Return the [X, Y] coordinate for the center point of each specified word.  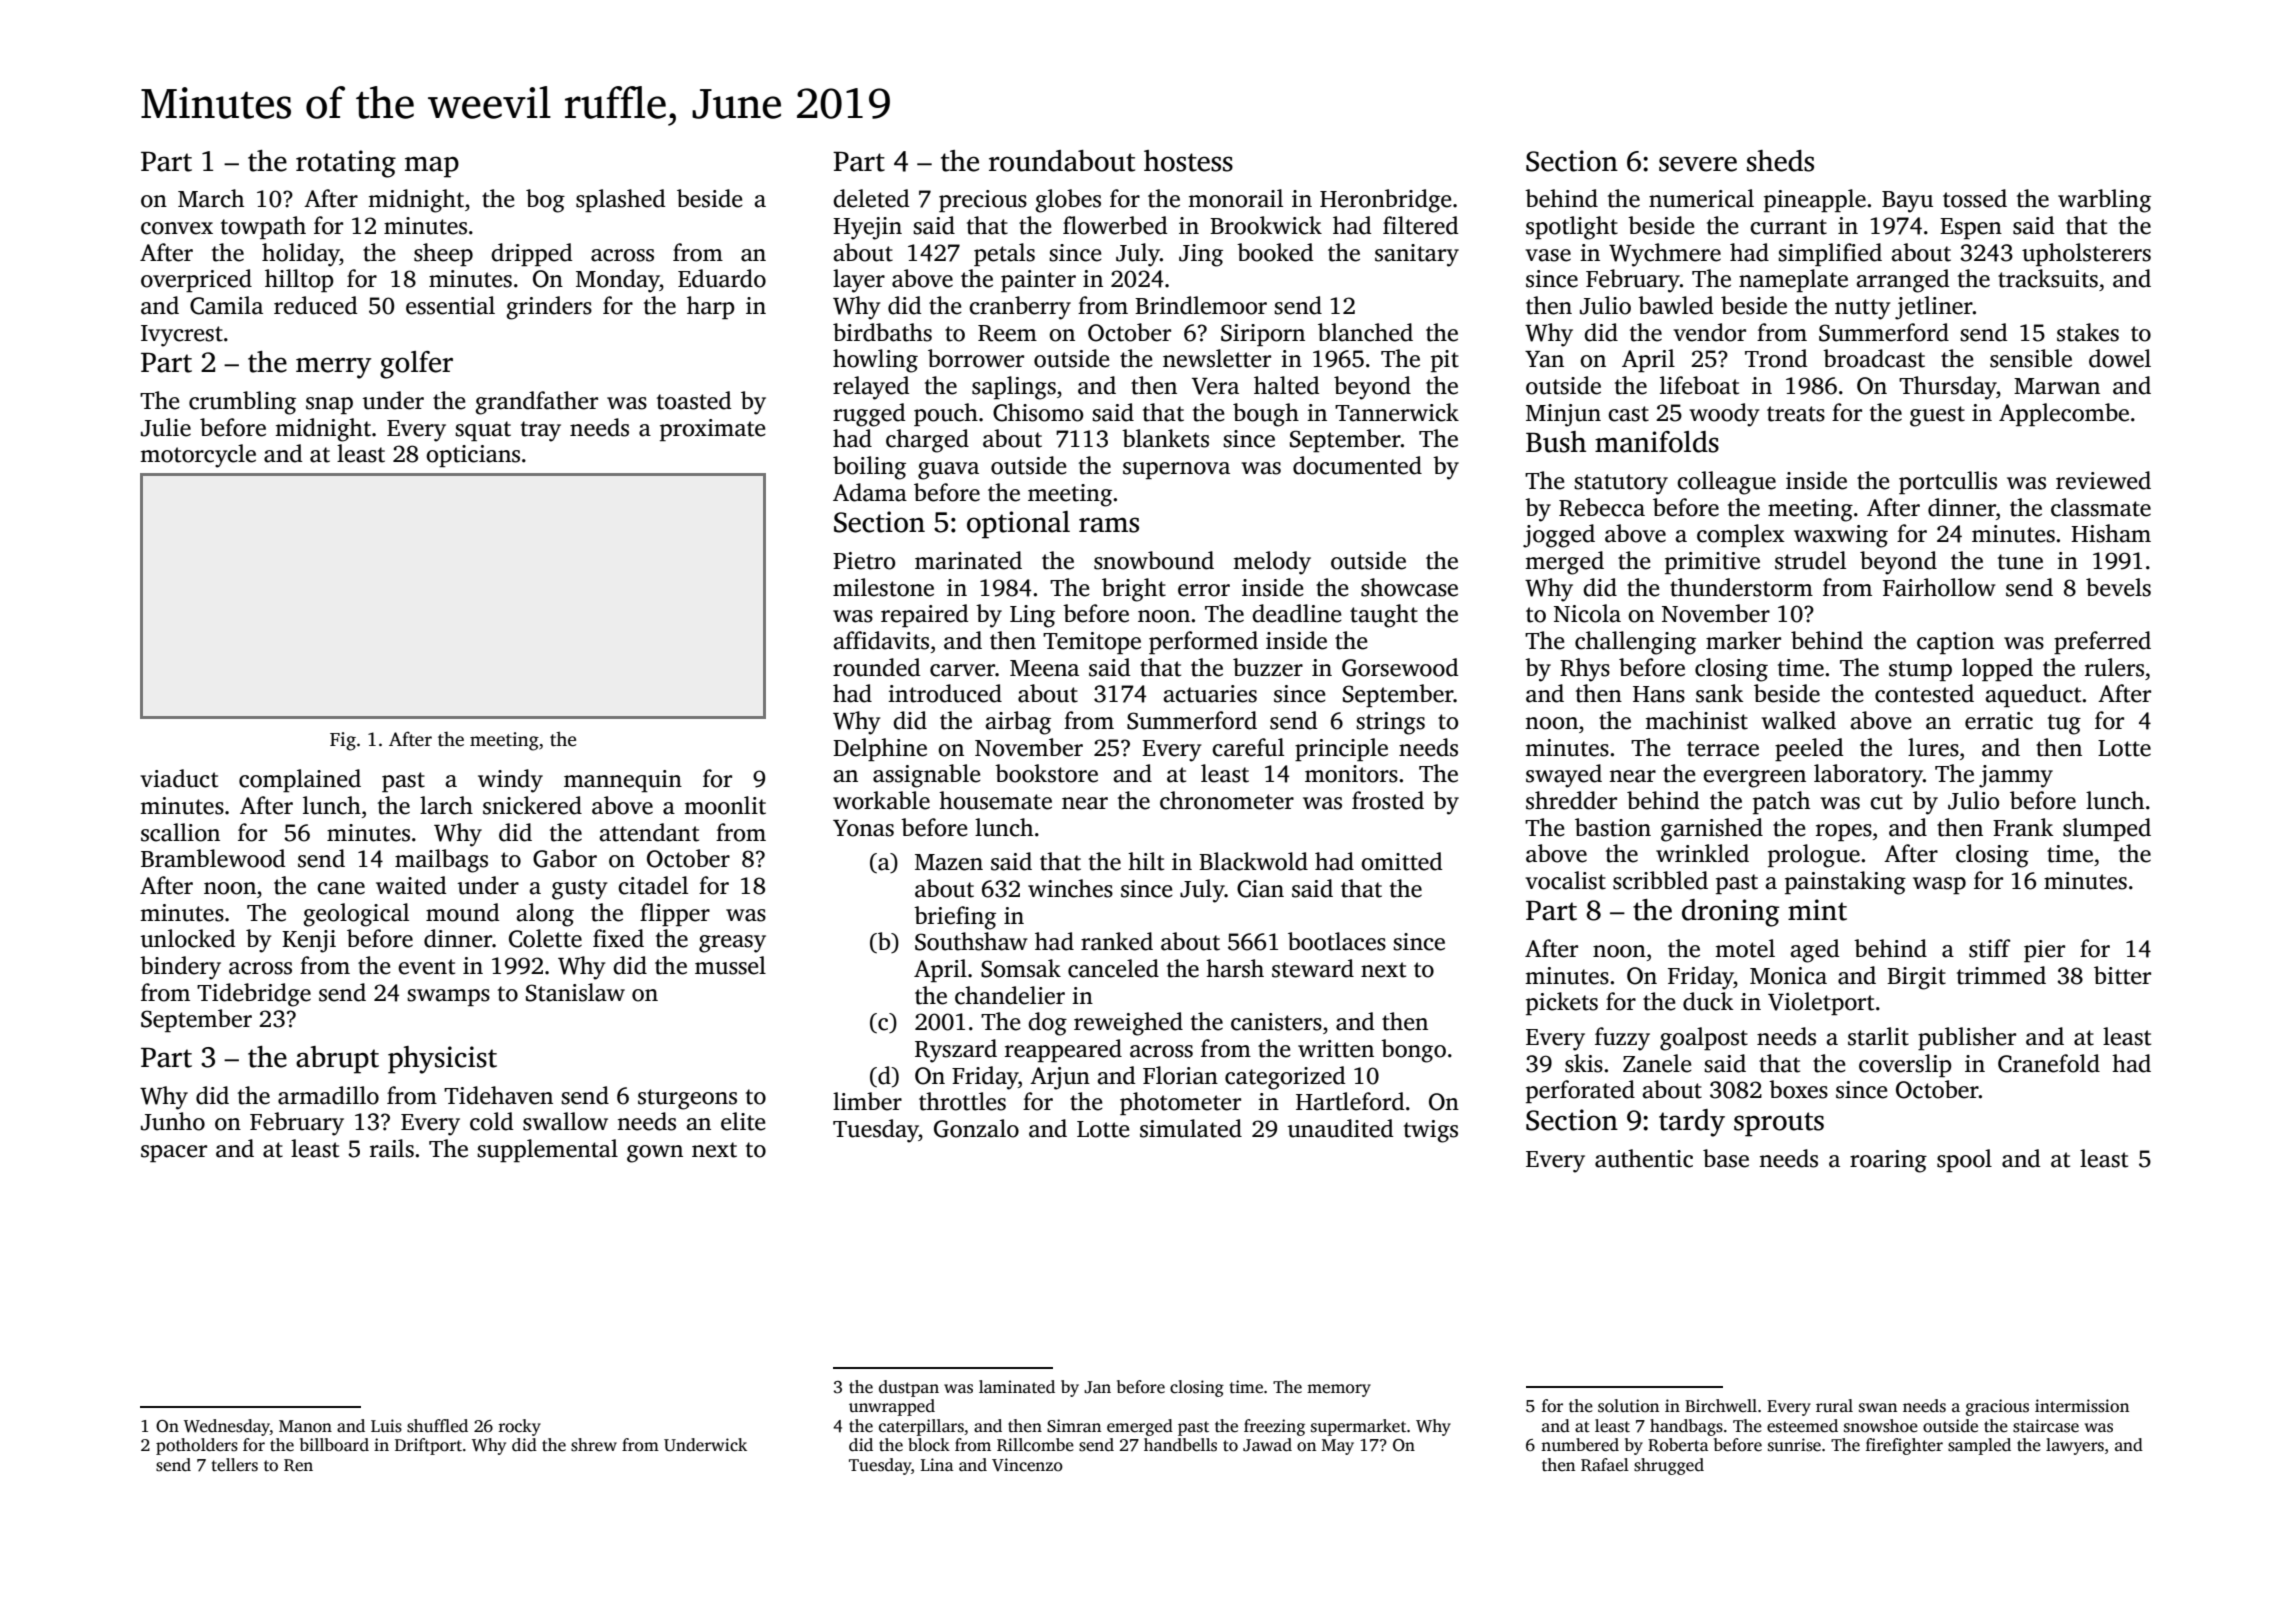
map [432, 167]
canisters [1276, 1022]
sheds [1780, 161]
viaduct [179, 778]
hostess [1188, 161]
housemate [995, 800]
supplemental [547, 1150]
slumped [2107, 829]
